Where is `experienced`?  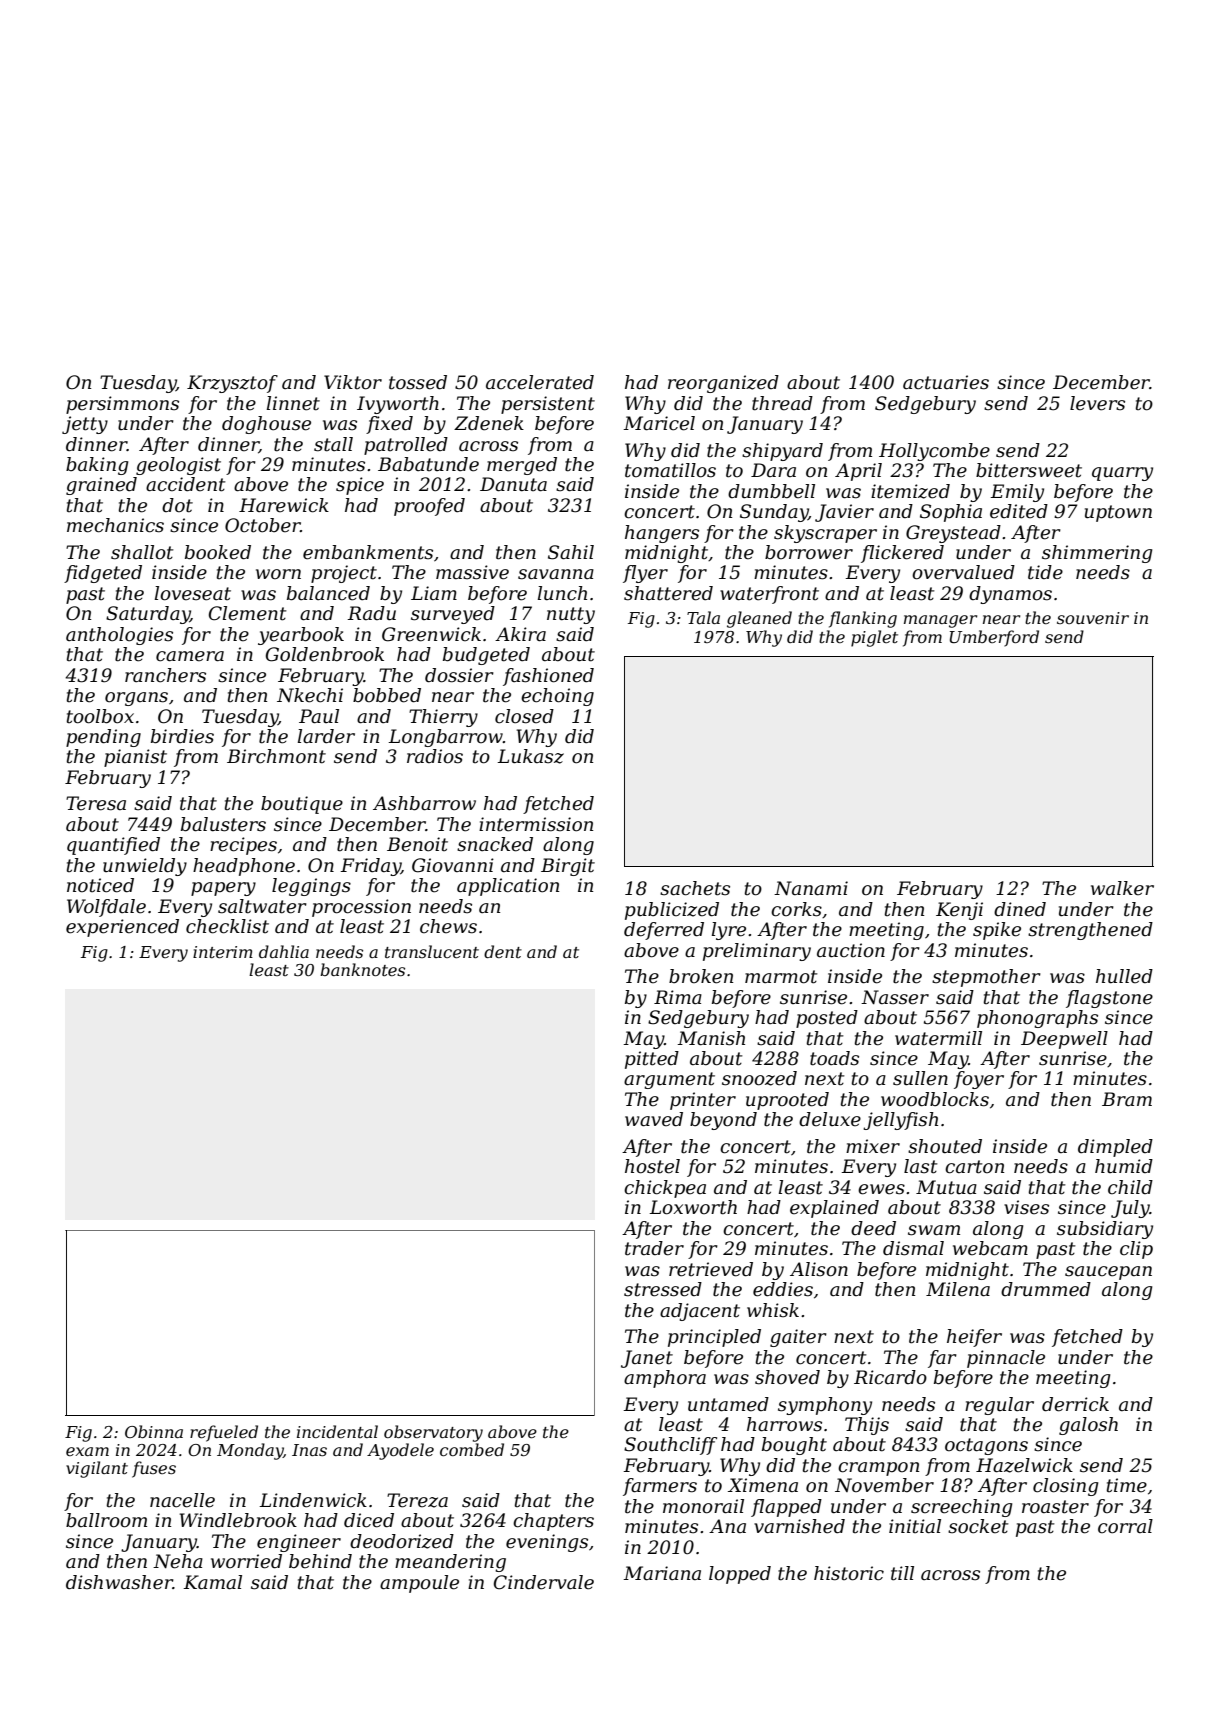
experienced is located at coordinates (122, 928).
